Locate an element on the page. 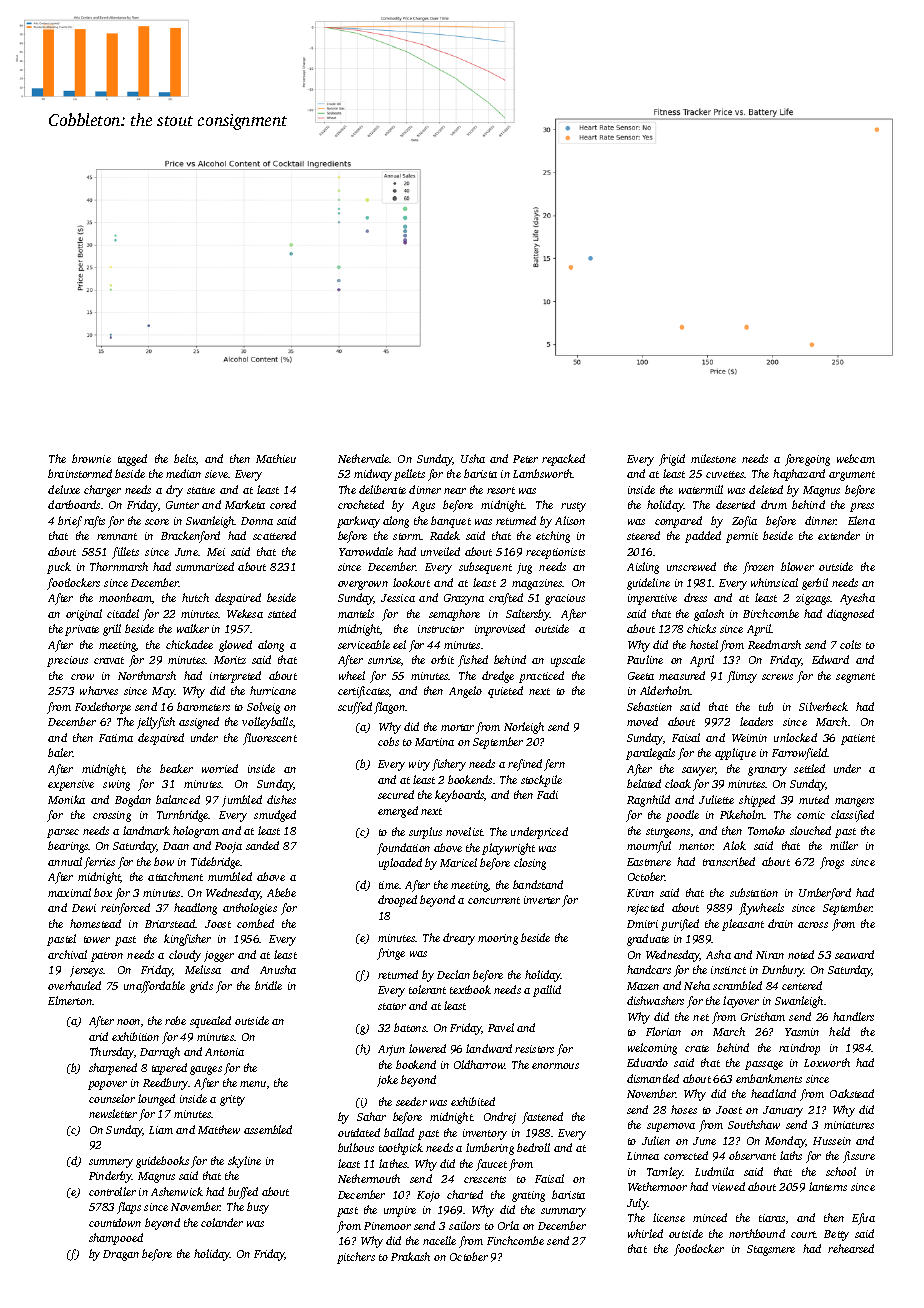  shampooed is located at coordinates (116, 1239).
